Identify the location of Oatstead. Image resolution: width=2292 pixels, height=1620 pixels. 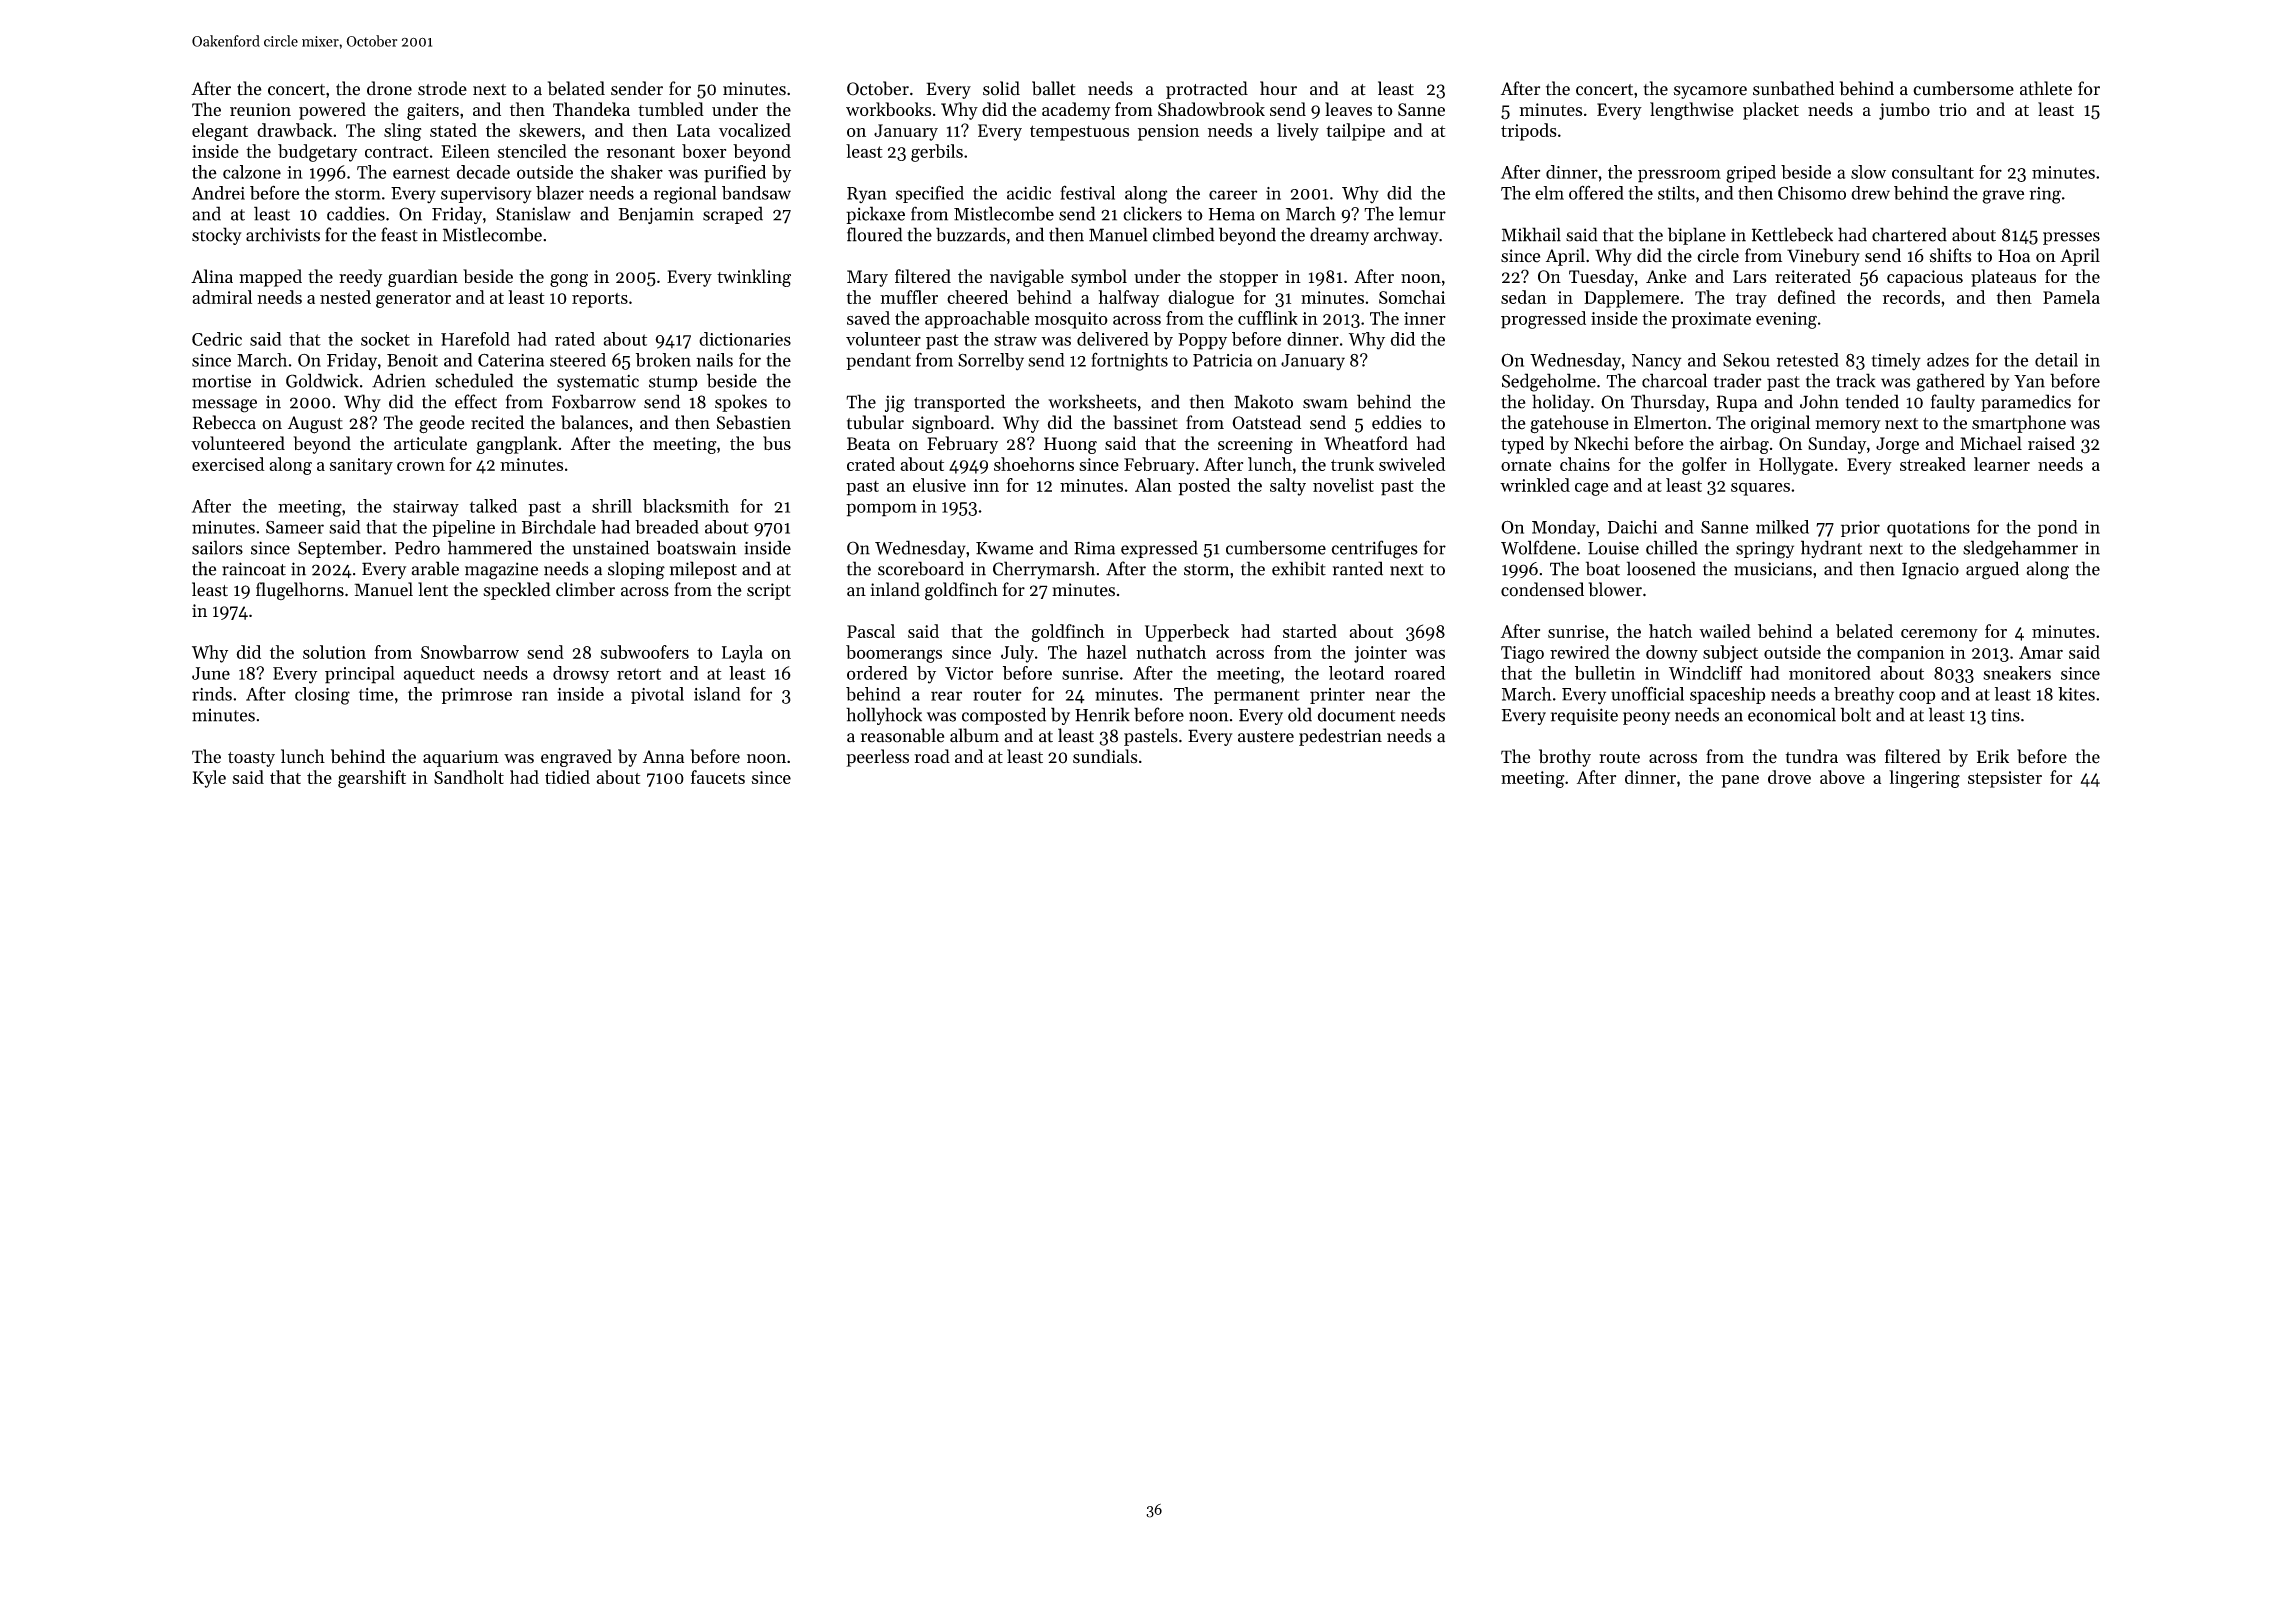
(1266, 422).
